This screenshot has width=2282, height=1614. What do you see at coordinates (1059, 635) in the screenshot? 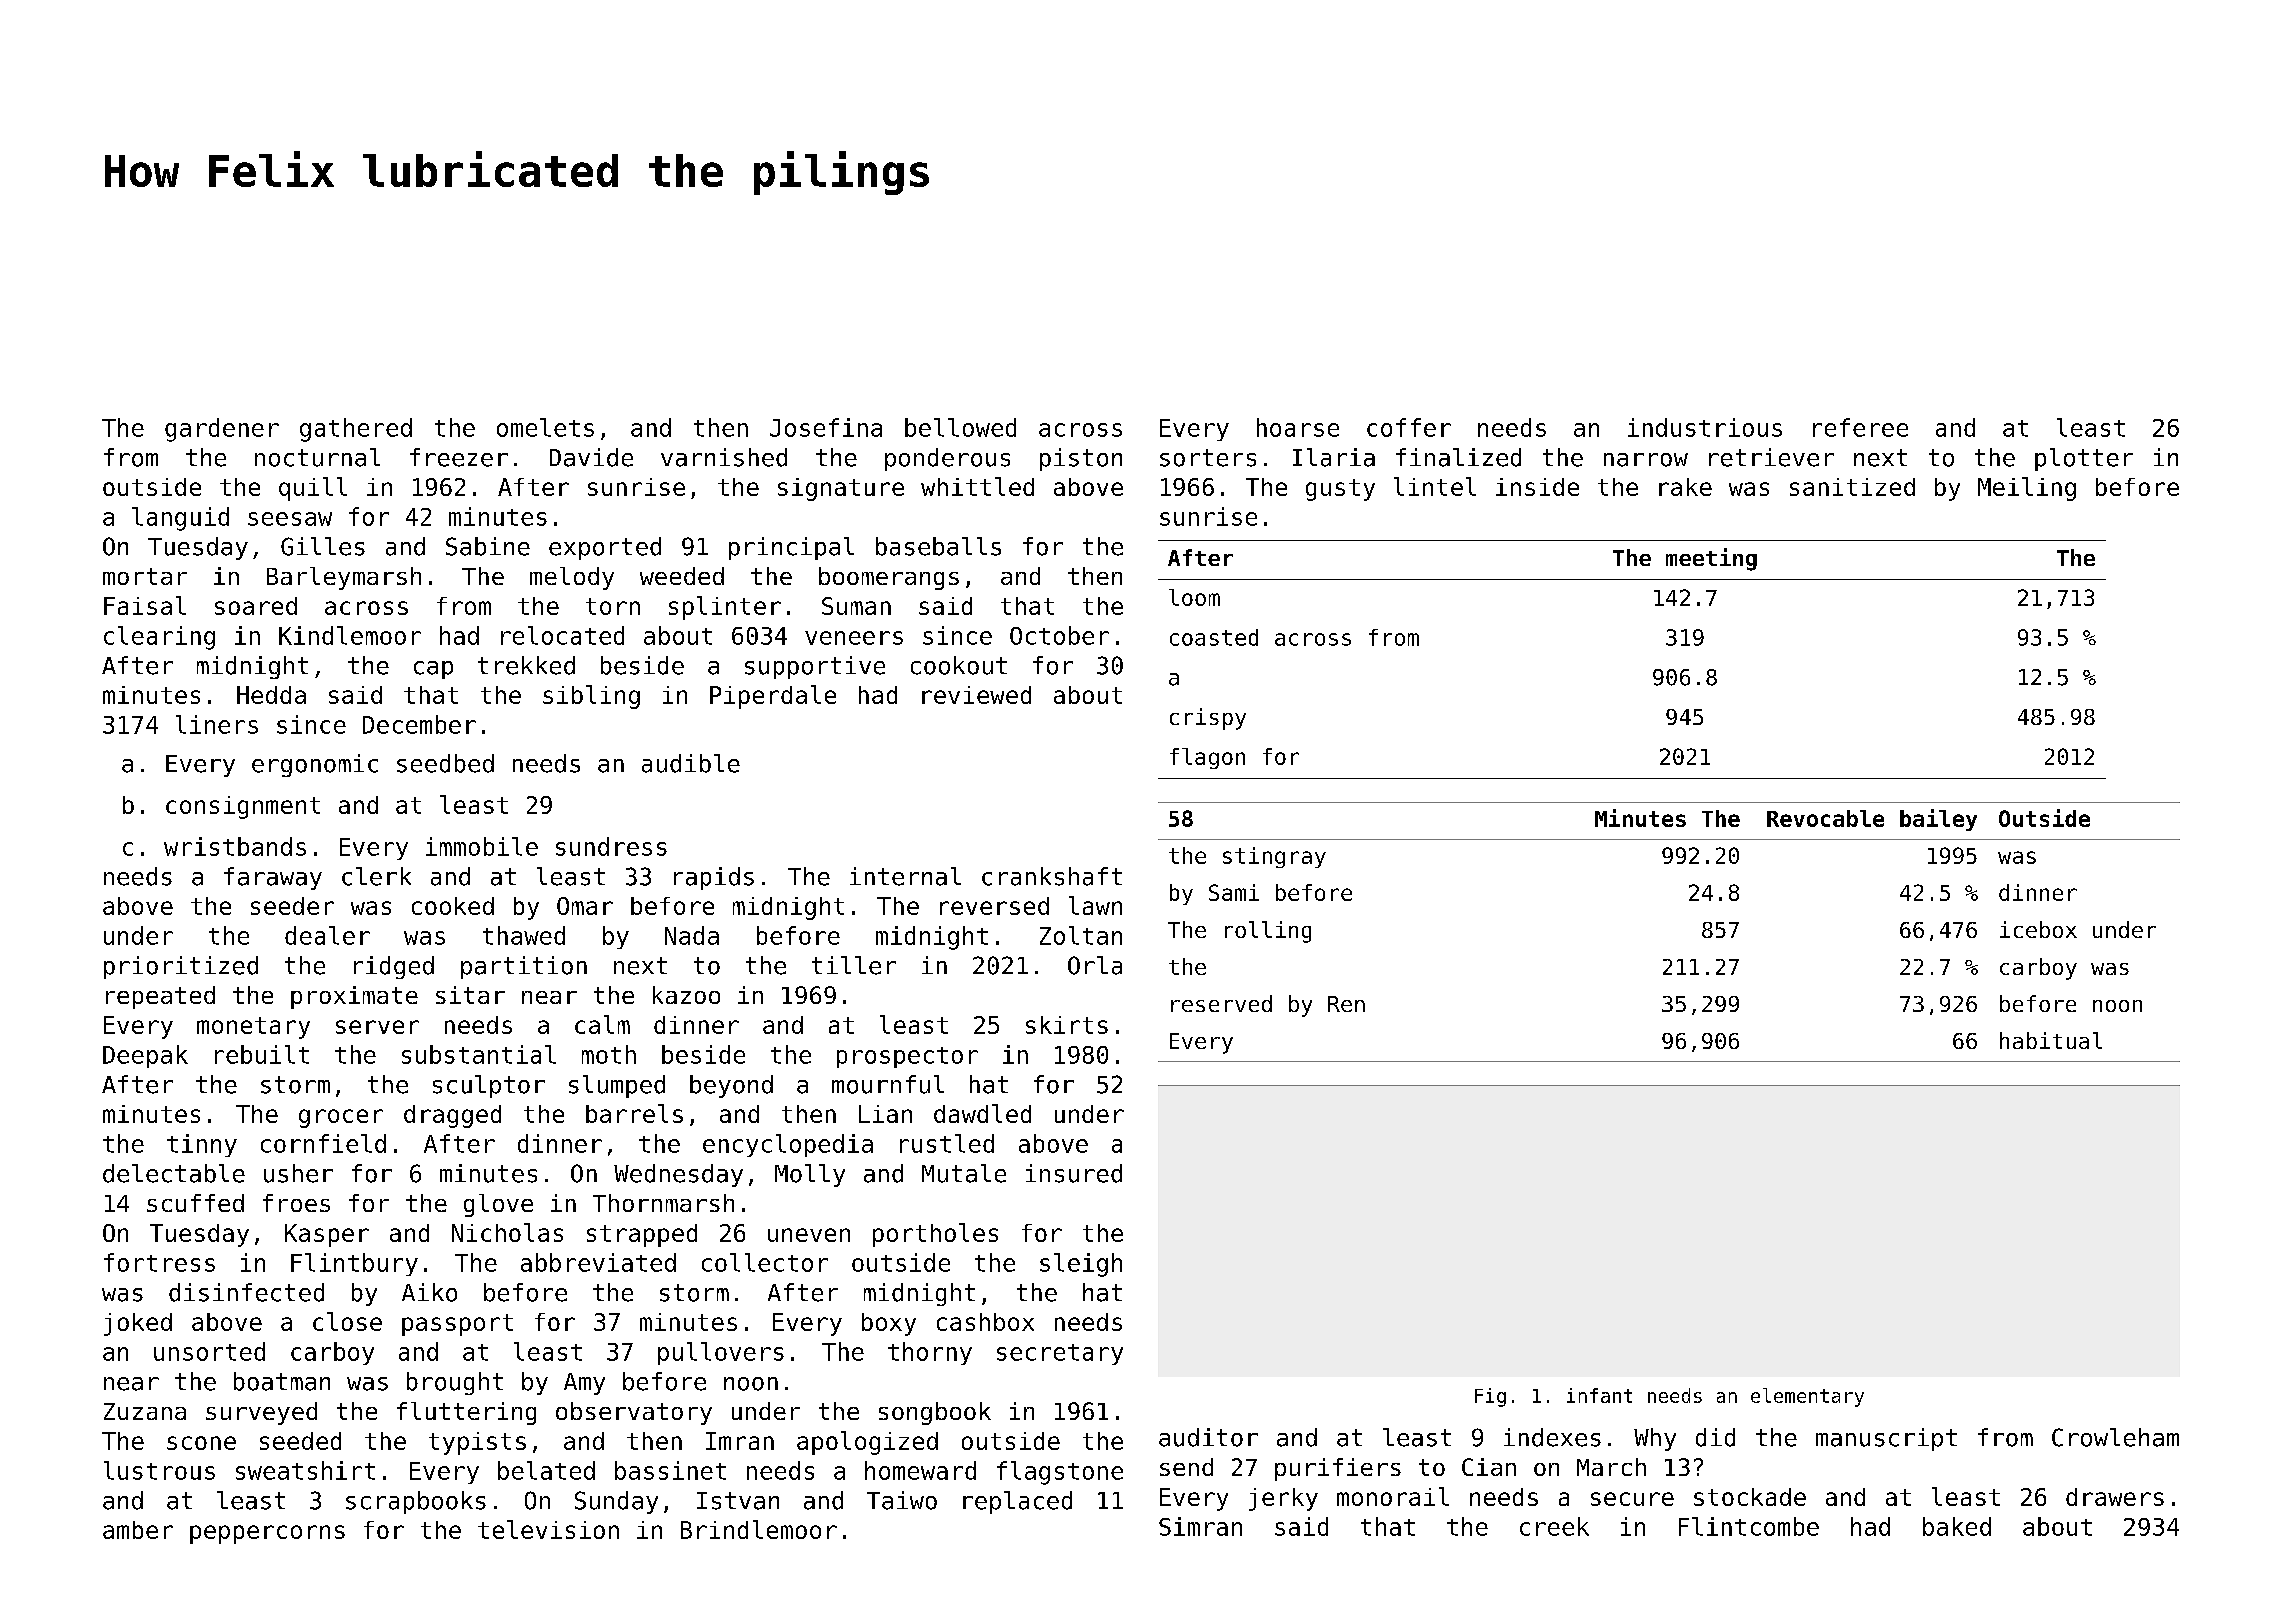
I see `October` at bounding box center [1059, 635].
